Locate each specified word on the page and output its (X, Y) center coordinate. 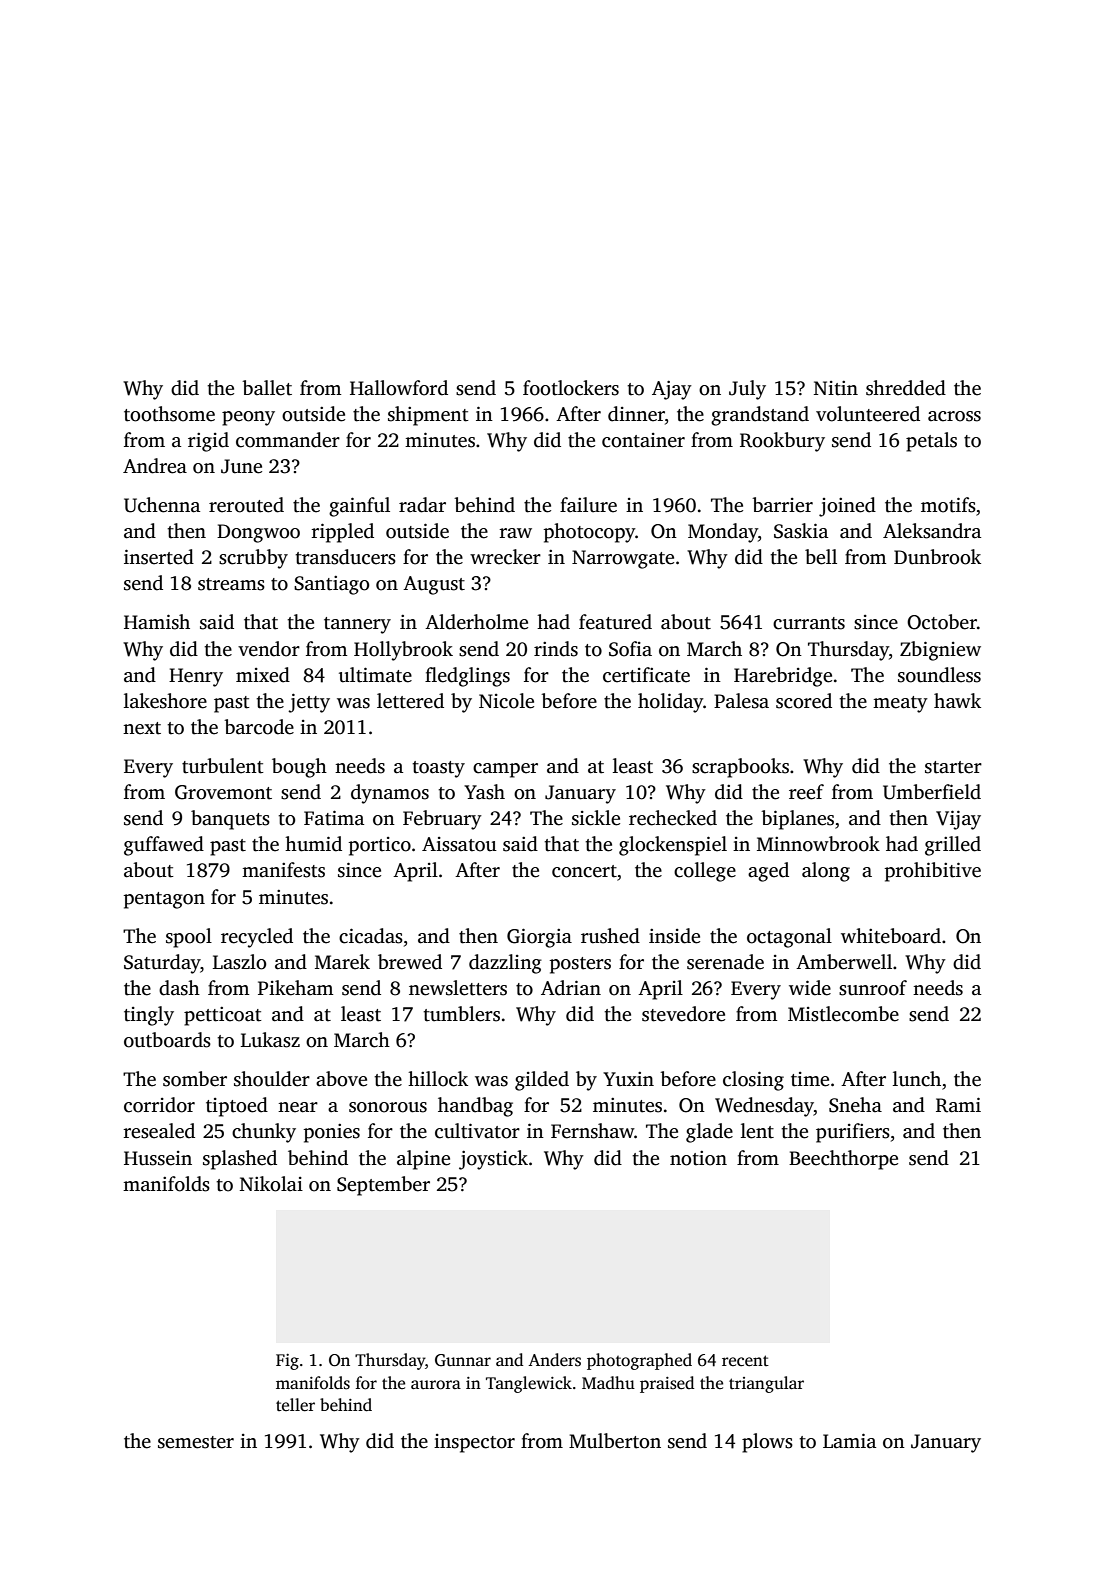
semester (196, 1442)
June (241, 466)
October (942, 622)
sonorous (388, 1107)
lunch (917, 1079)
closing (753, 1081)
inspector (474, 1443)
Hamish (157, 622)
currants (809, 623)
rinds (556, 649)
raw (515, 533)
